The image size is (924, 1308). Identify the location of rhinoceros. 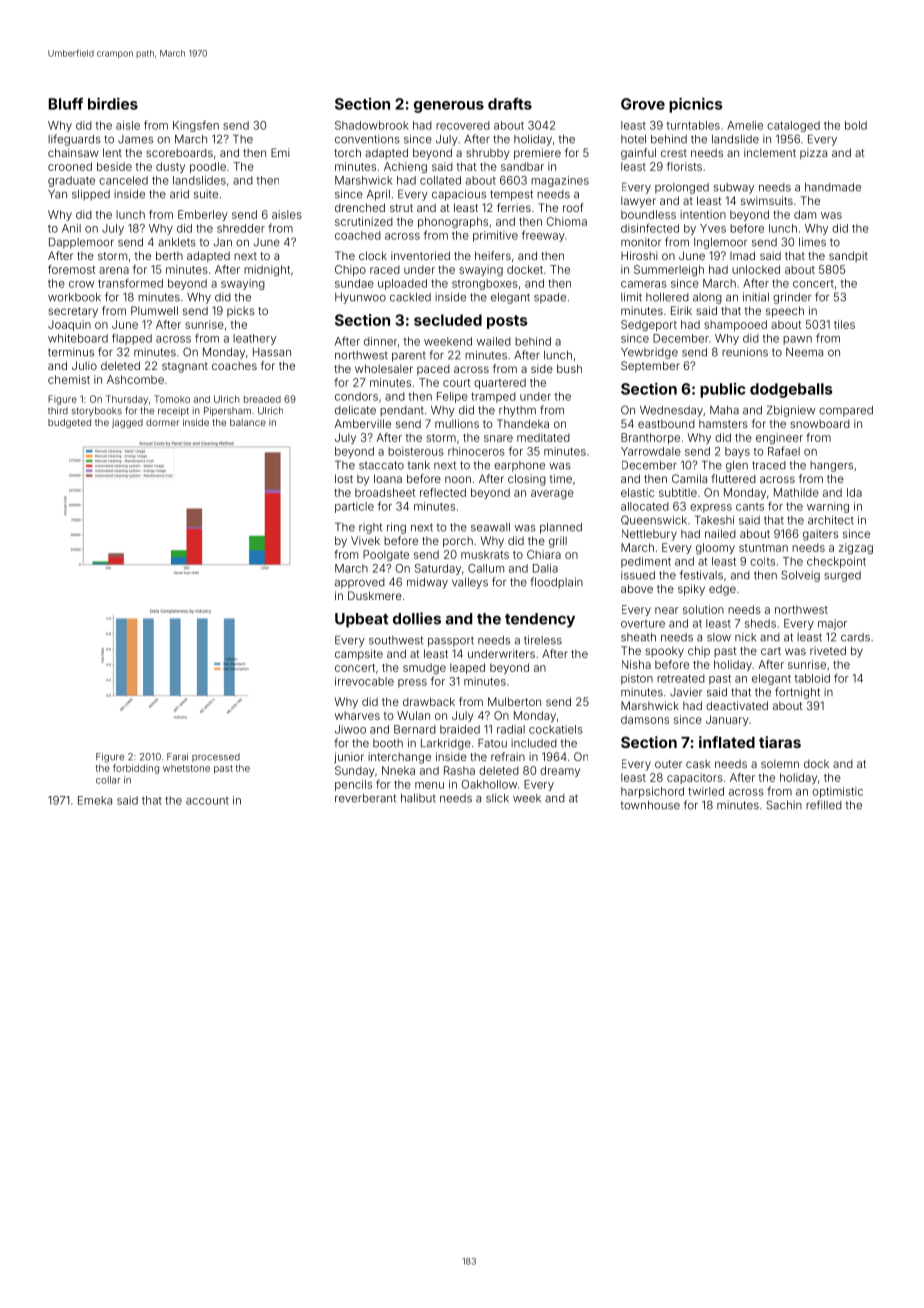
(476, 451).
